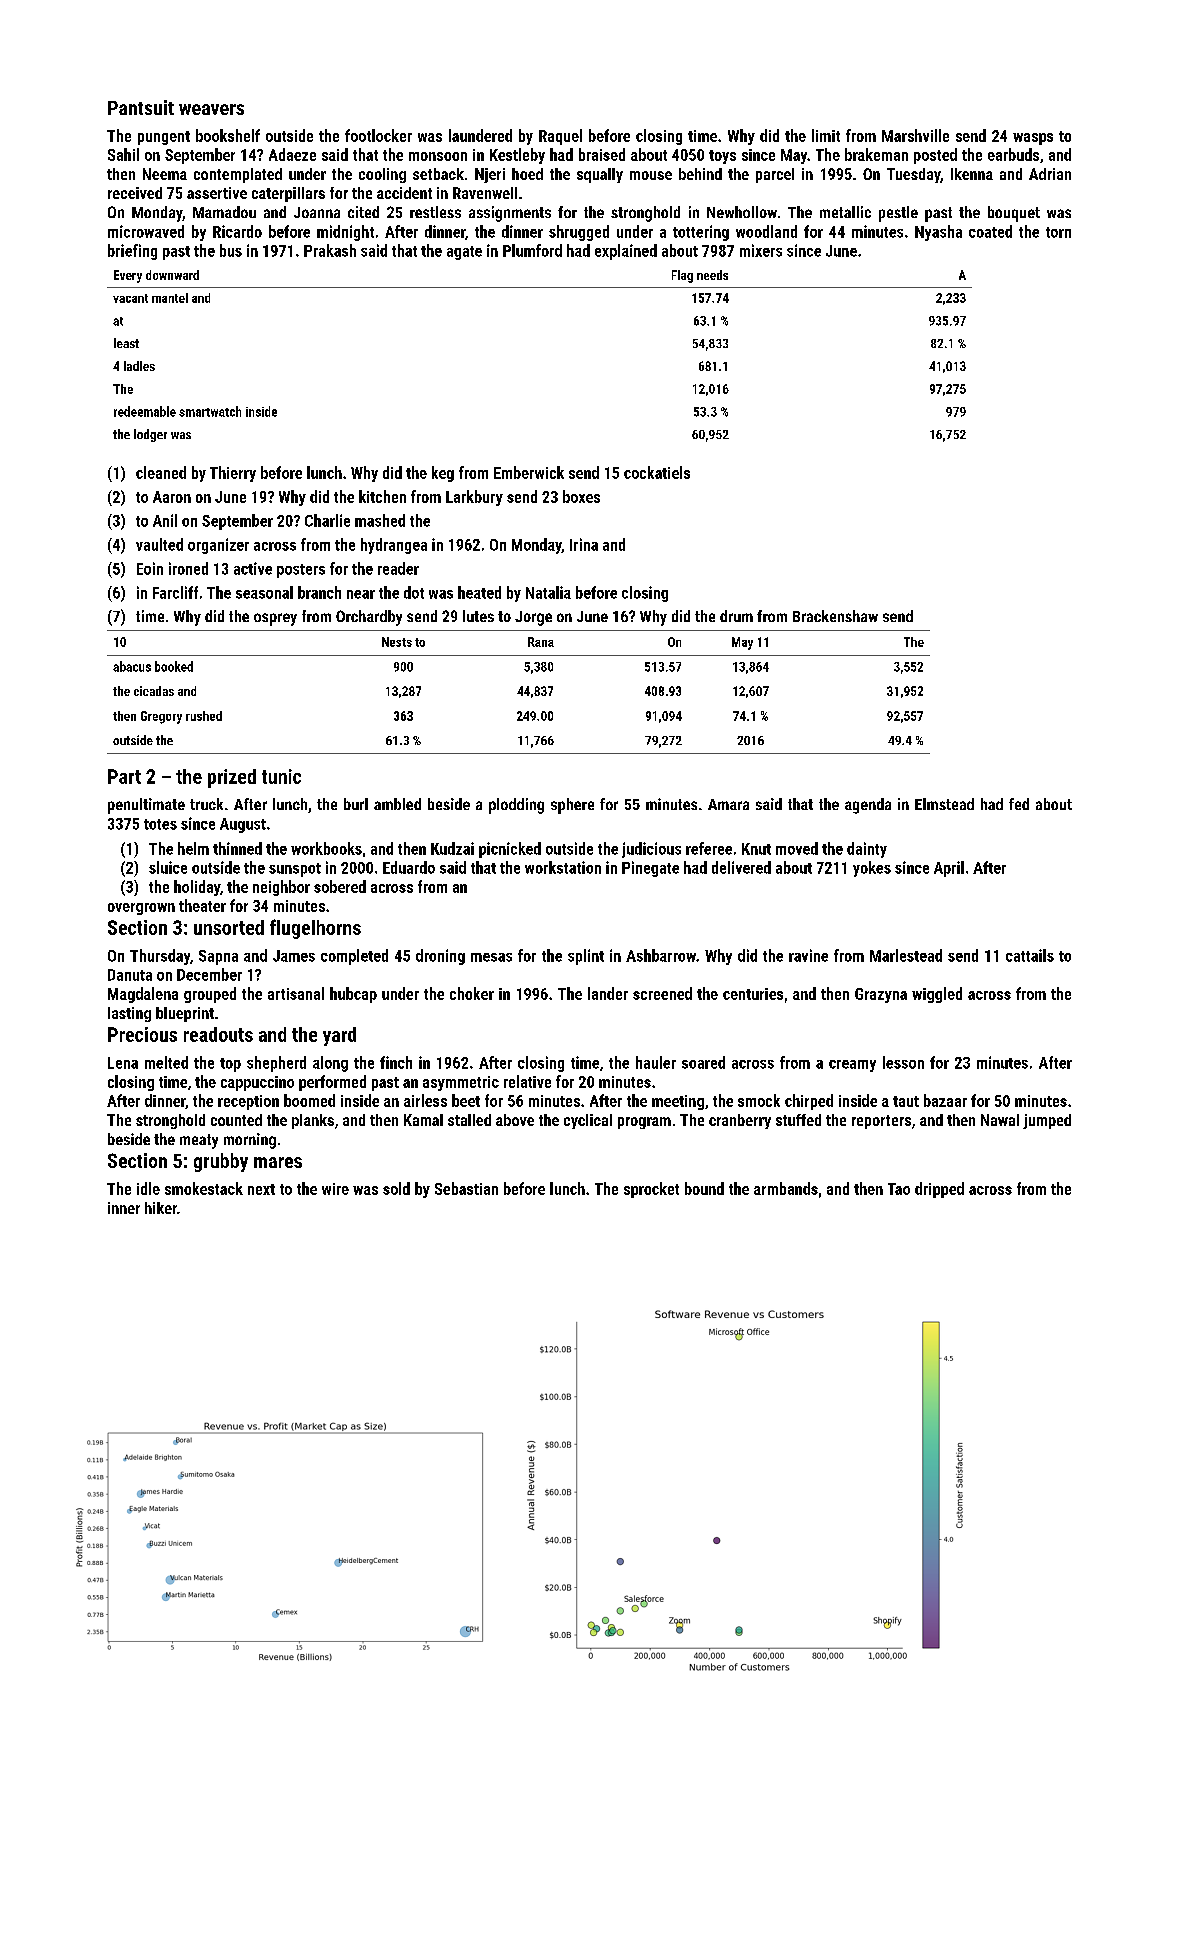  I want to click on tunic, so click(281, 776).
